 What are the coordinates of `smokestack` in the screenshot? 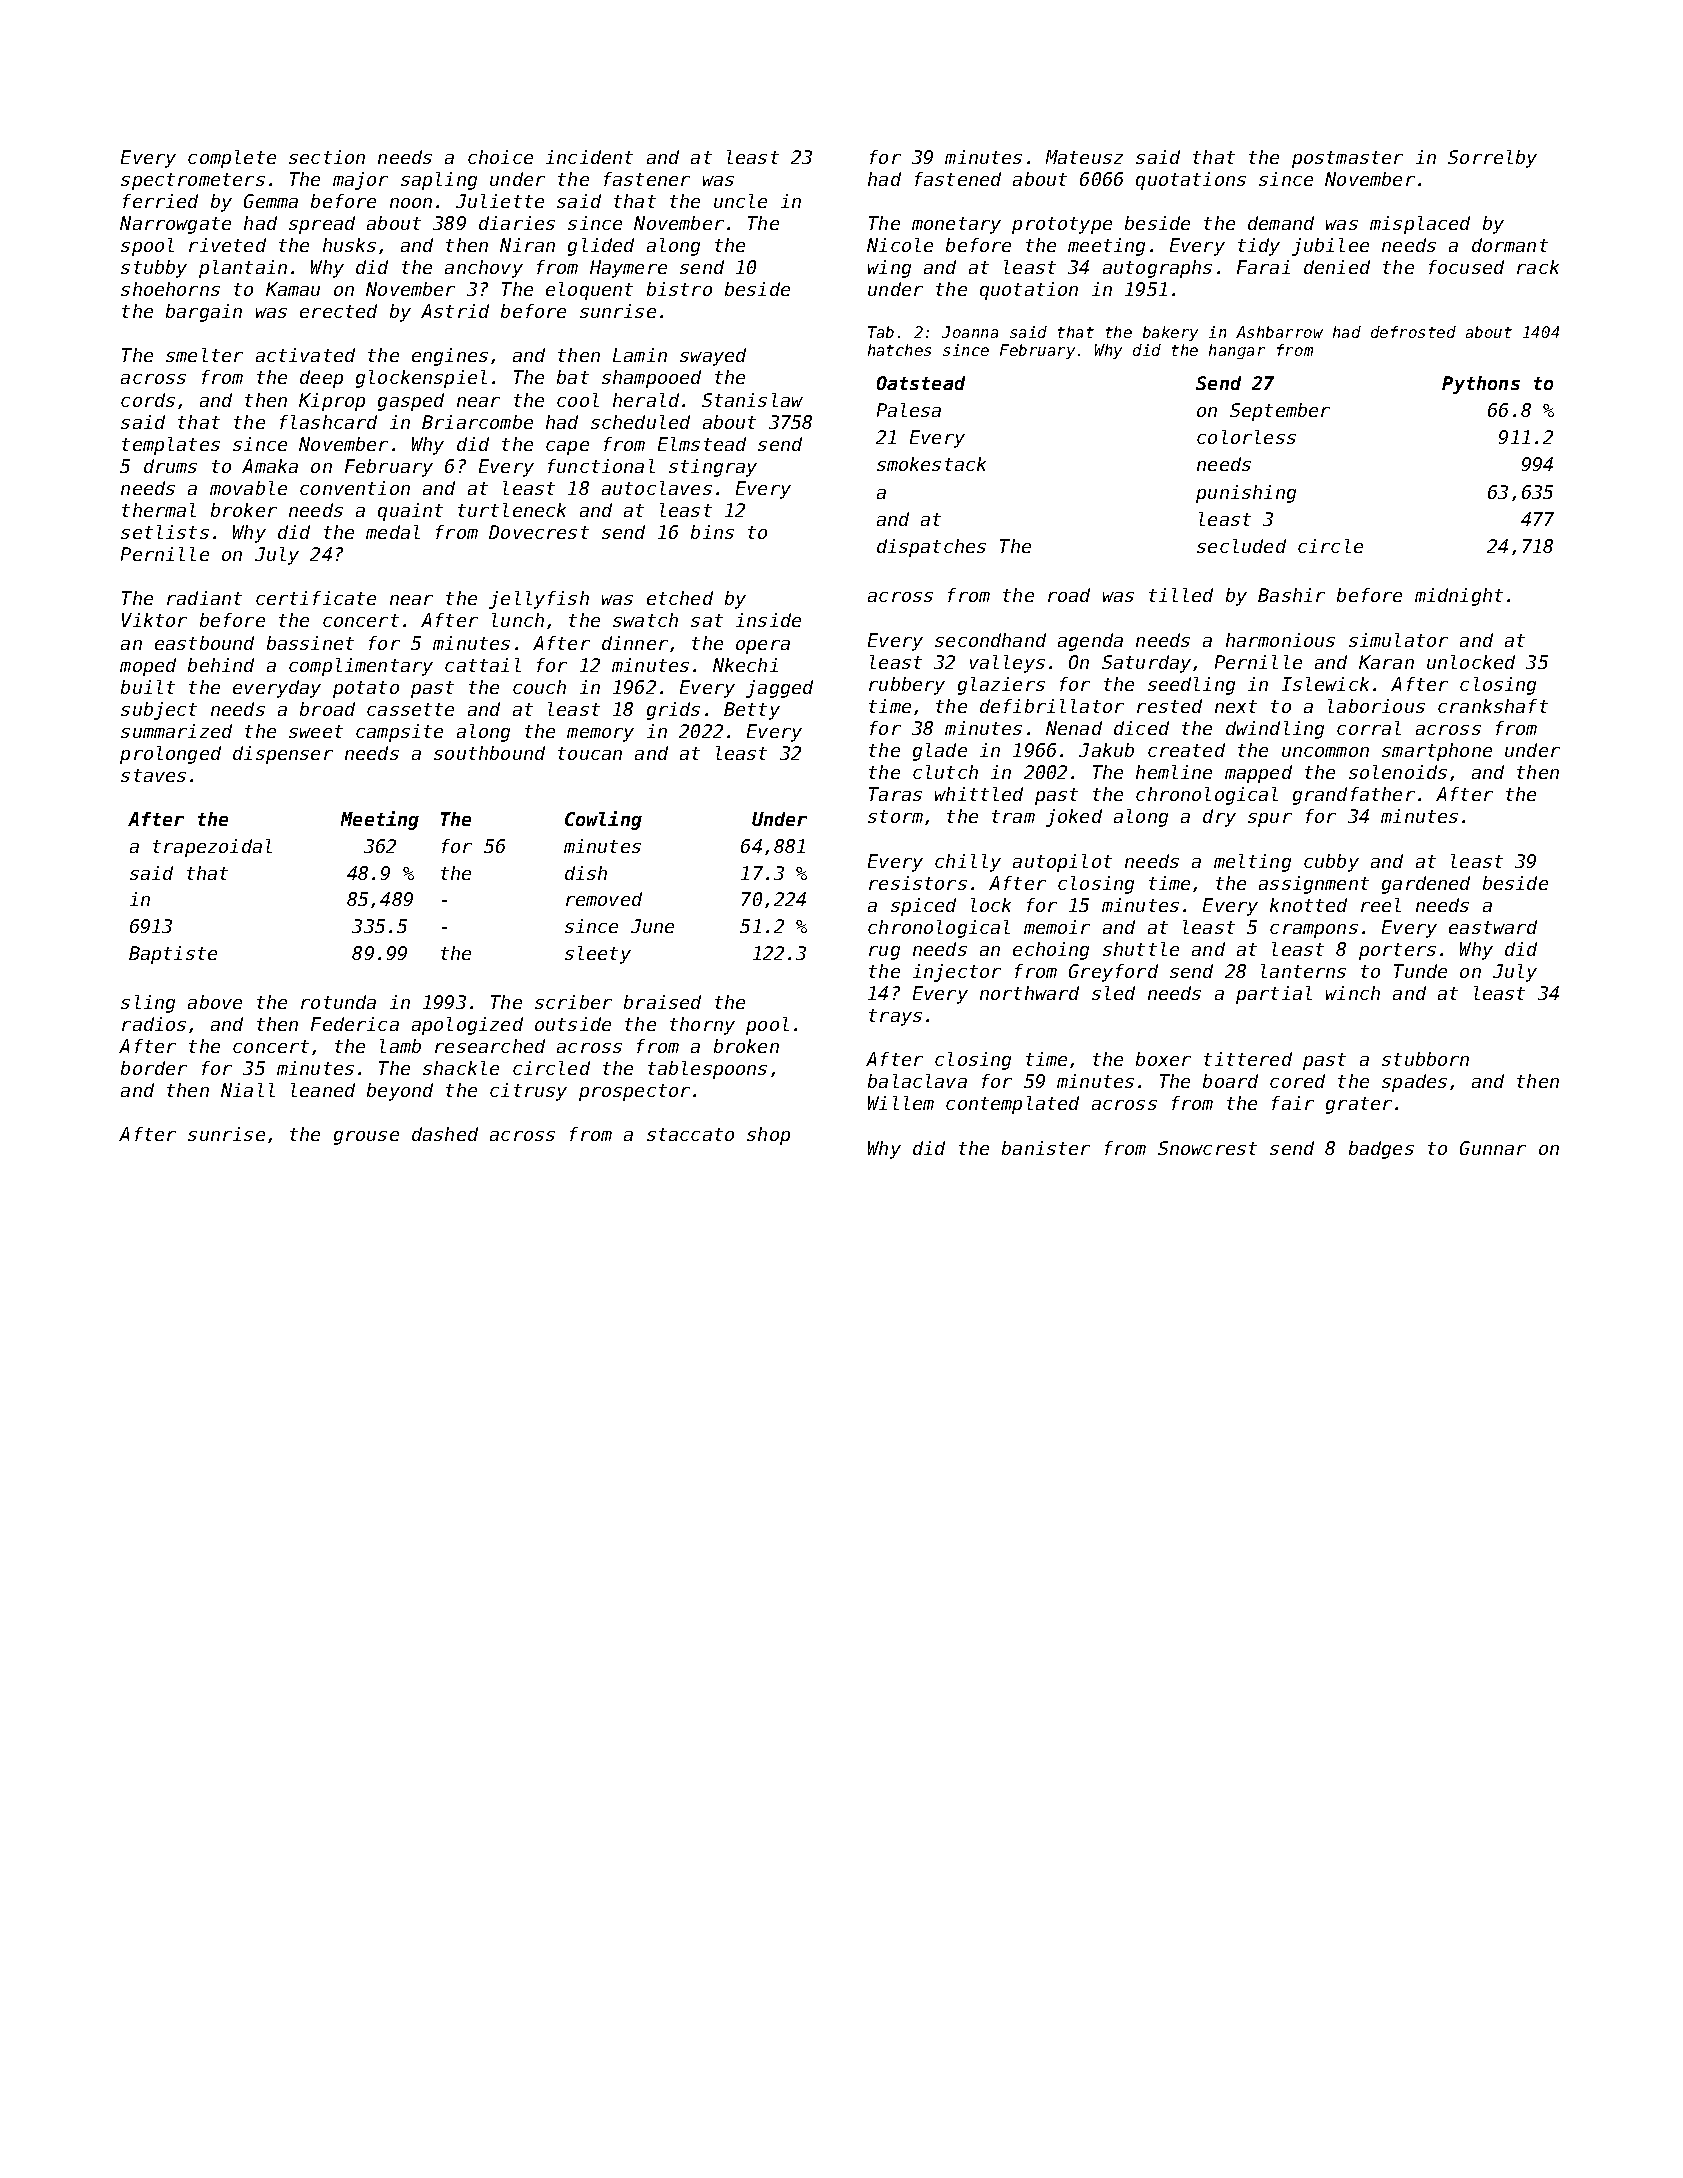 It's located at (931, 464).
